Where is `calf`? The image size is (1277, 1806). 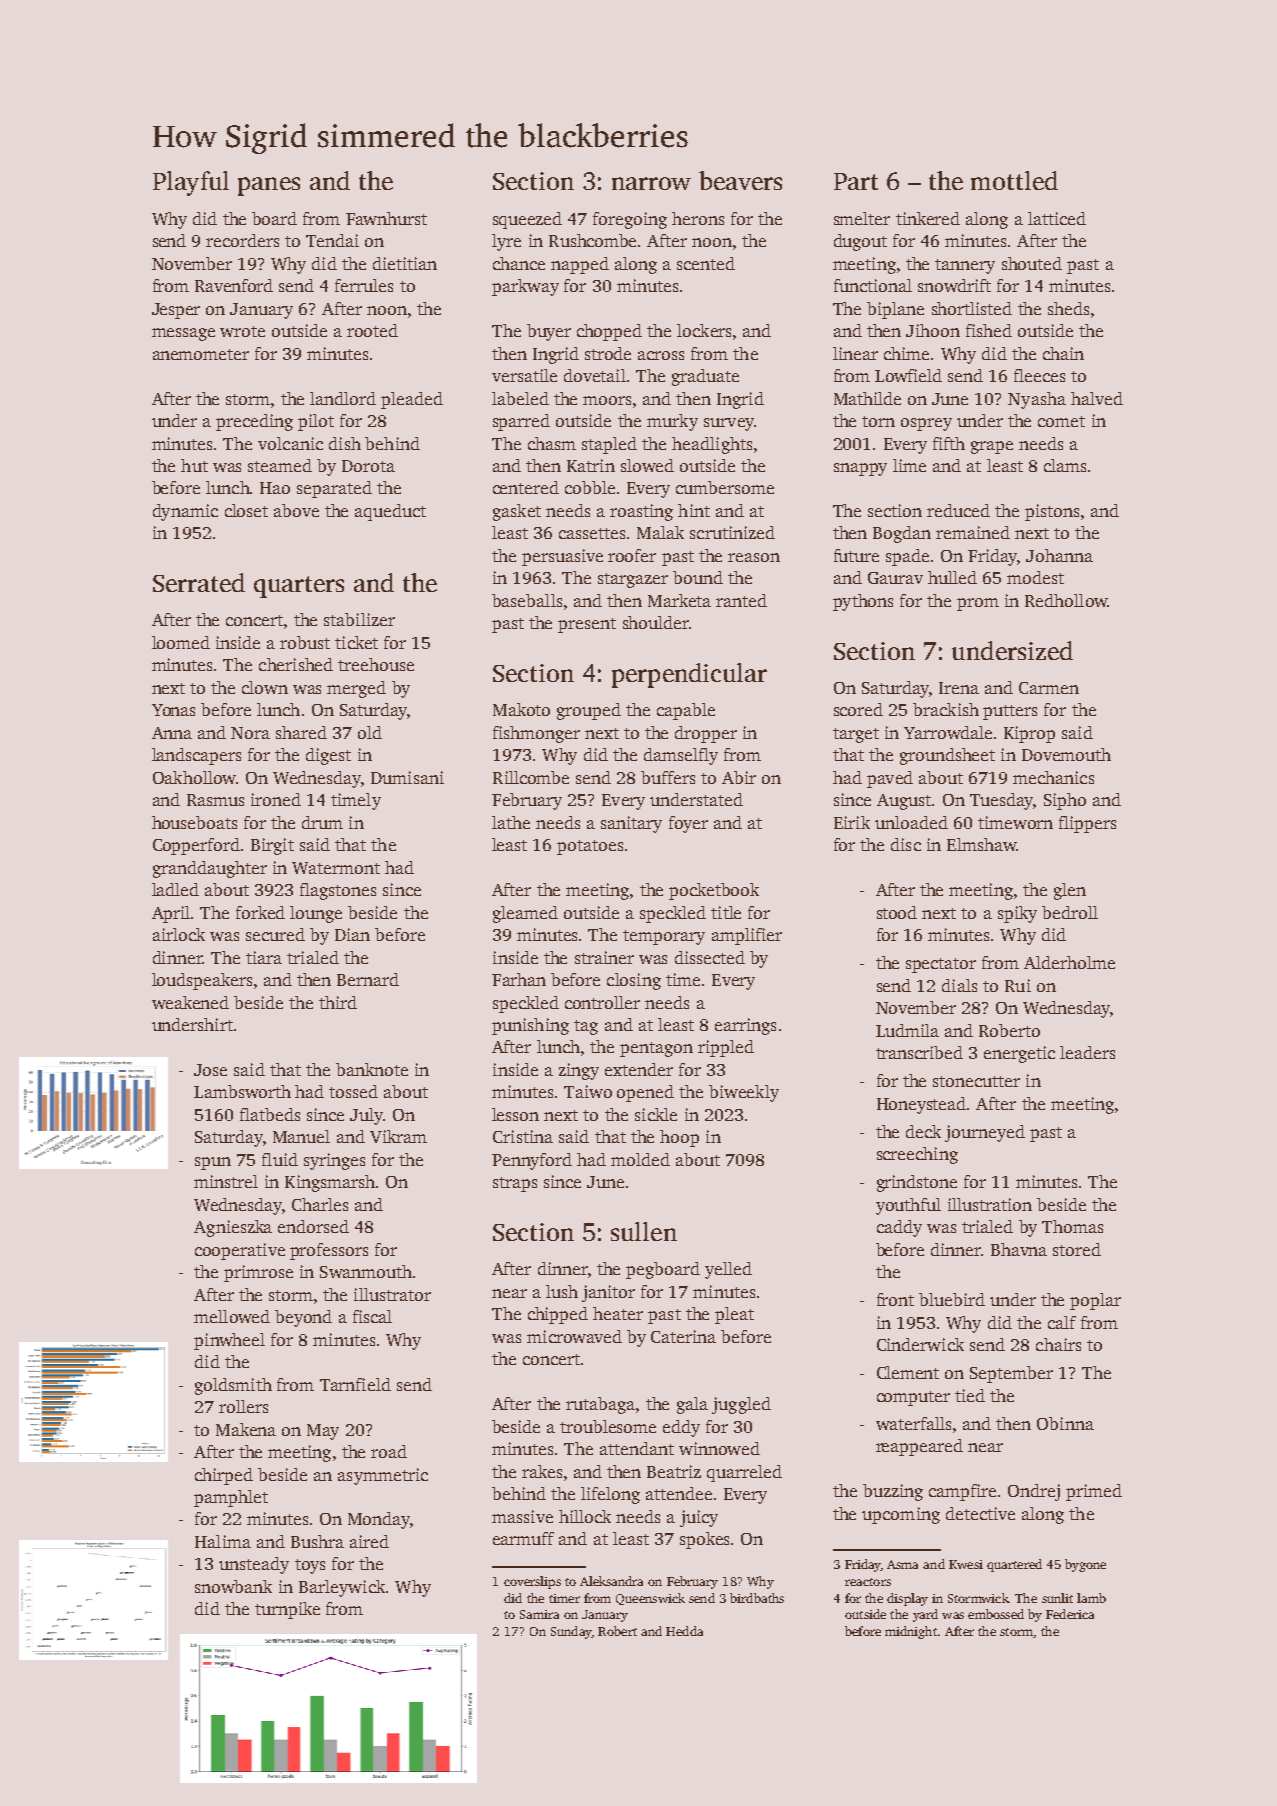 calf is located at coordinates (1062, 1322).
